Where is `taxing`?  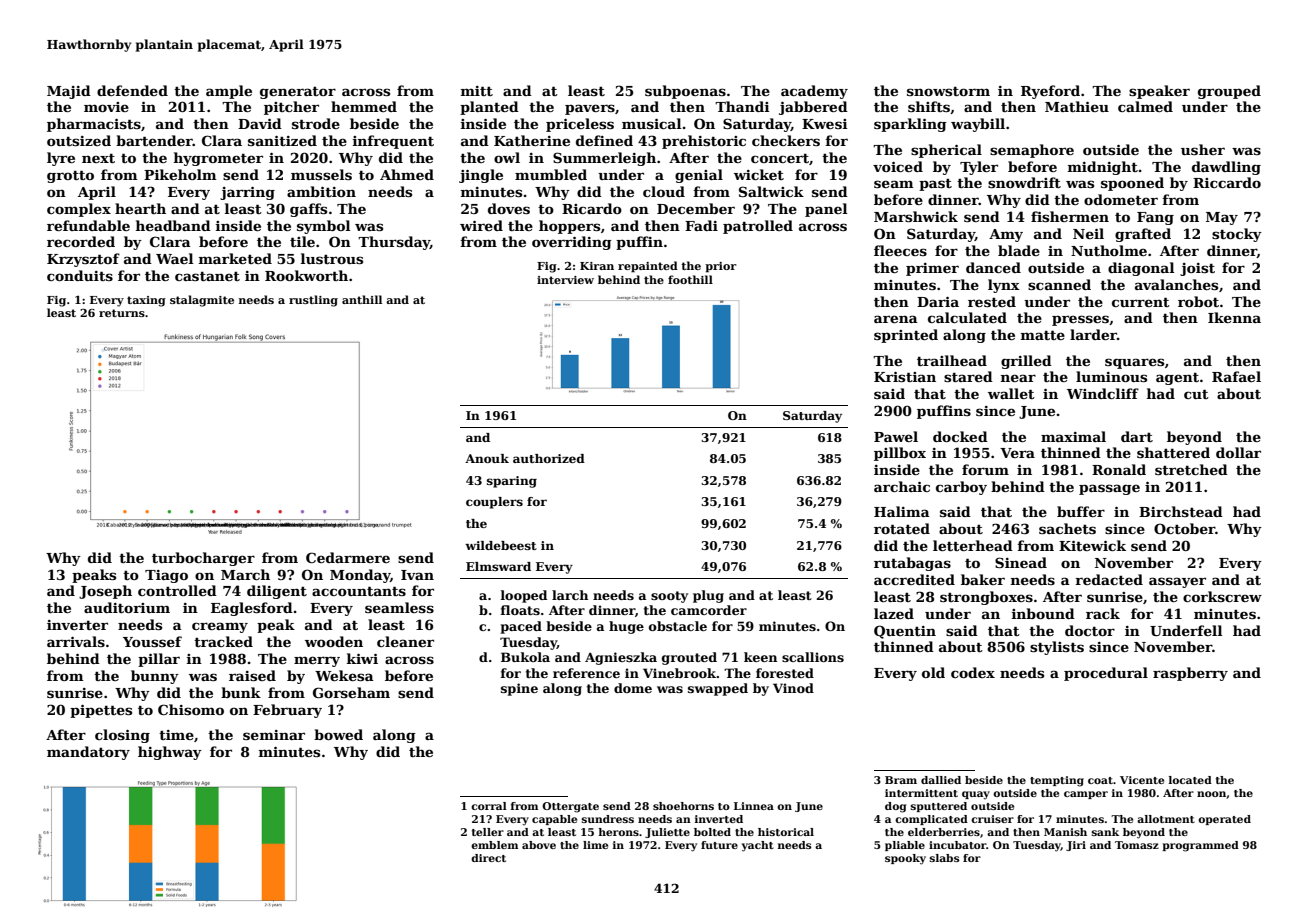
taxing is located at coordinates (146, 301).
